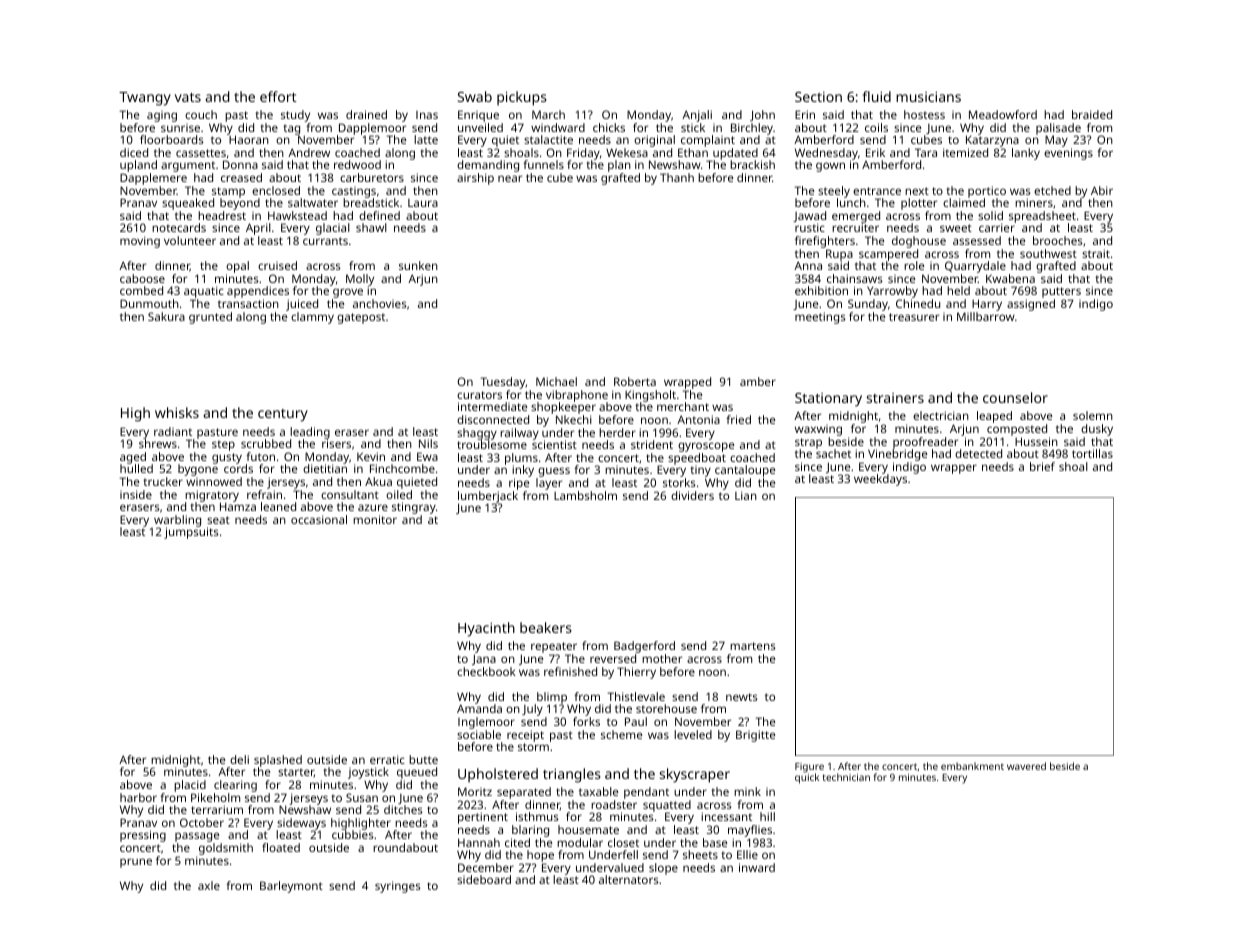 The width and height of the document is (1233, 952). What do you see at coordinates (1026, 766) in the document?
I see `wavered` at bounding box center [1026, 766].
